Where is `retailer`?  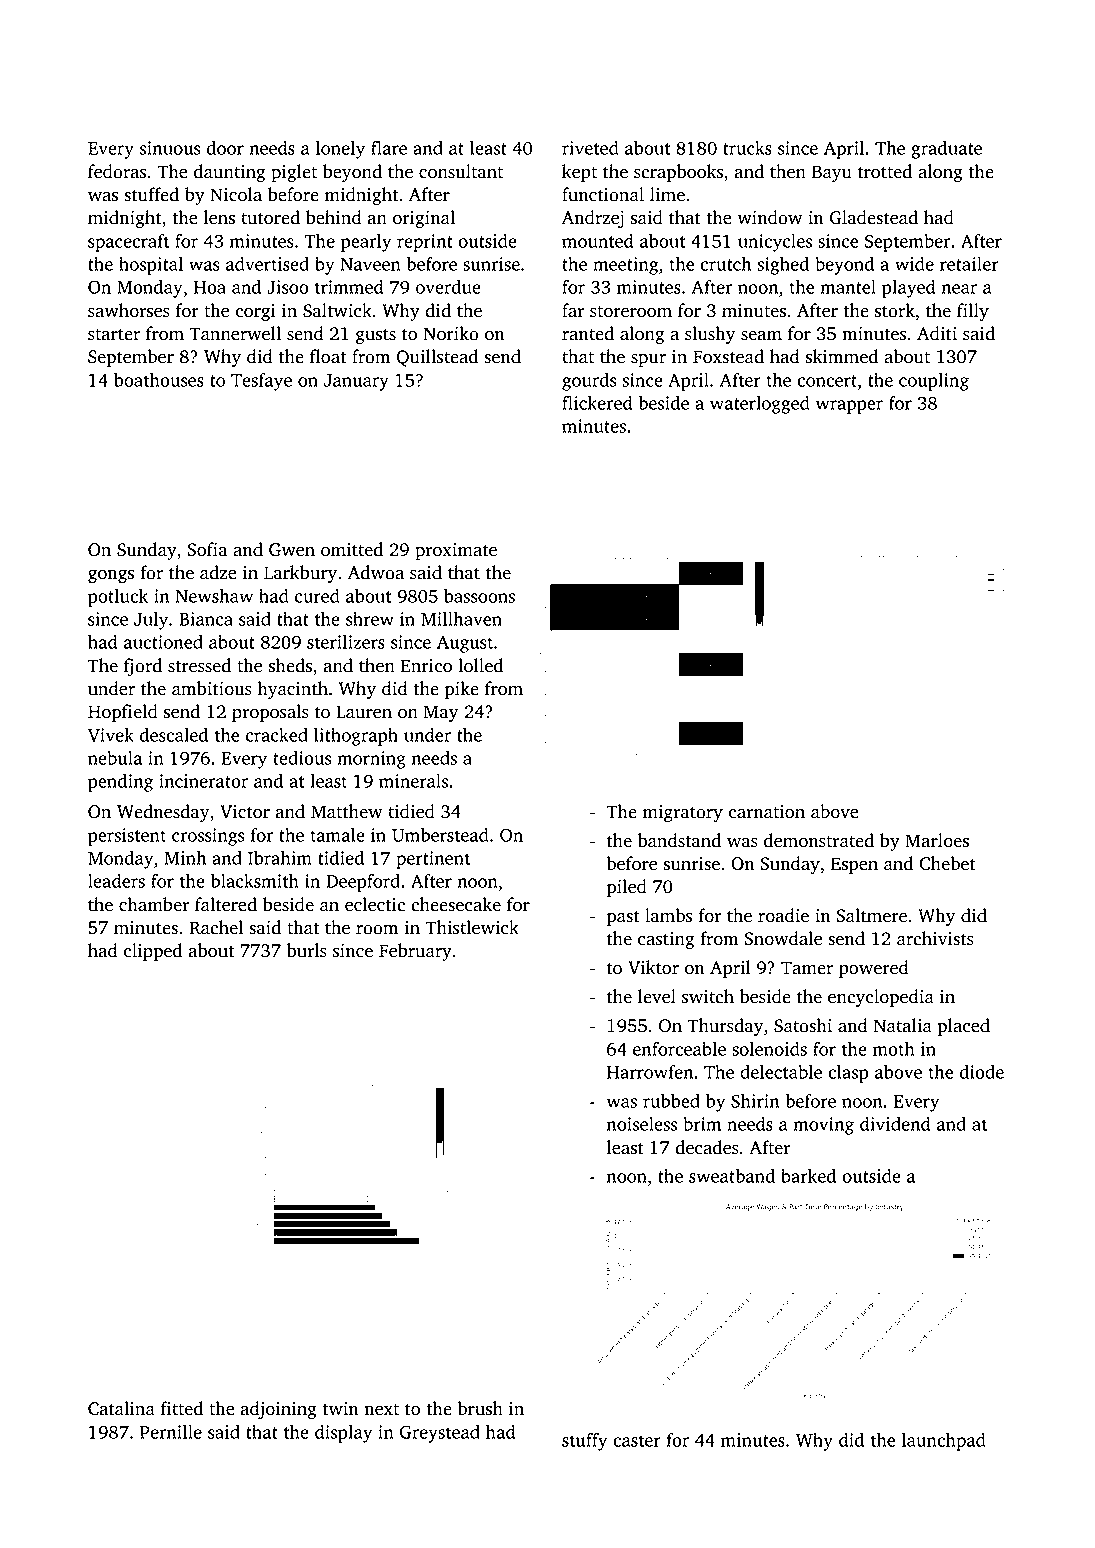 retailer is located at coordinates (969, 264).
